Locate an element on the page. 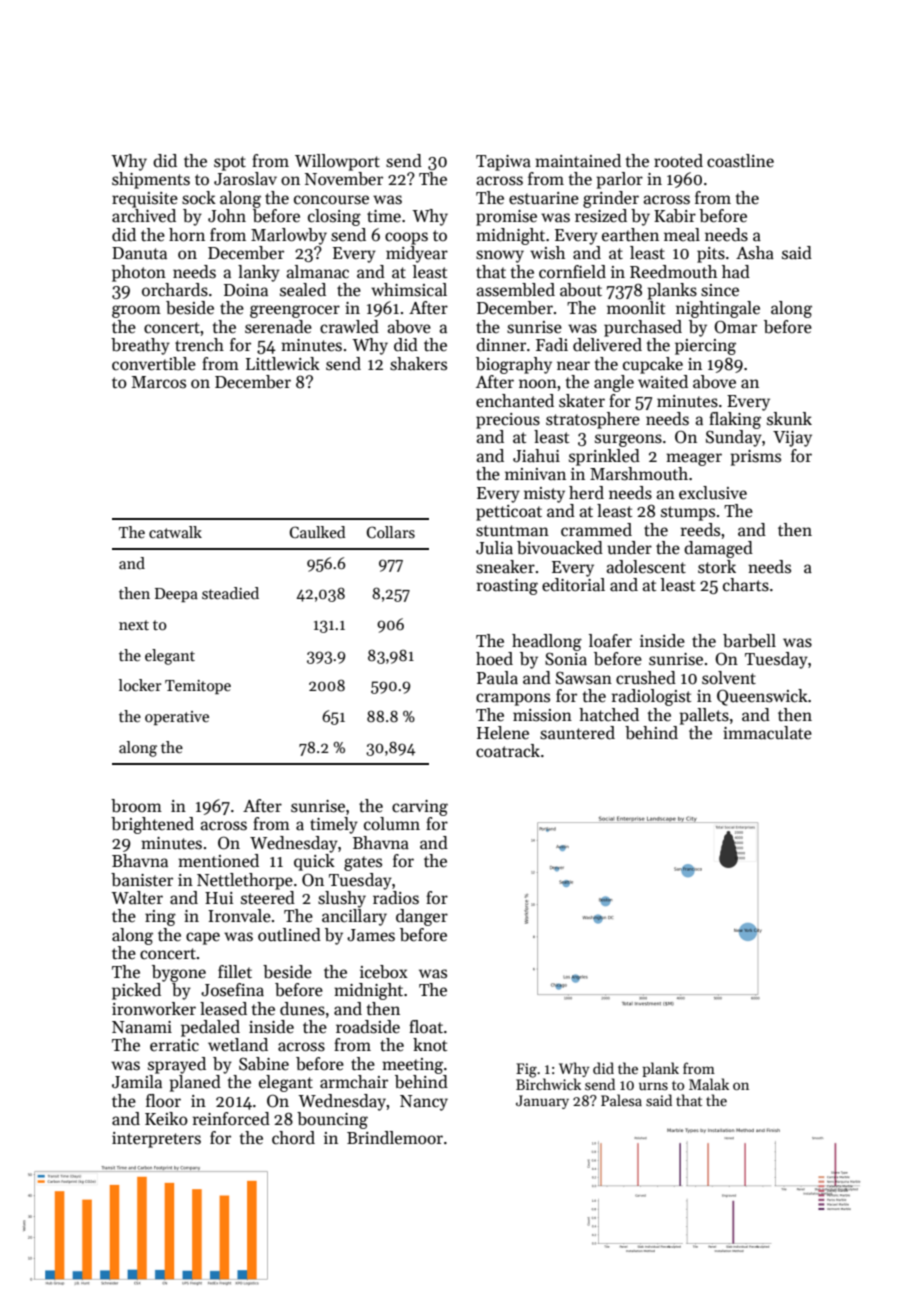  shakers is located at coordinates (418, 364).
